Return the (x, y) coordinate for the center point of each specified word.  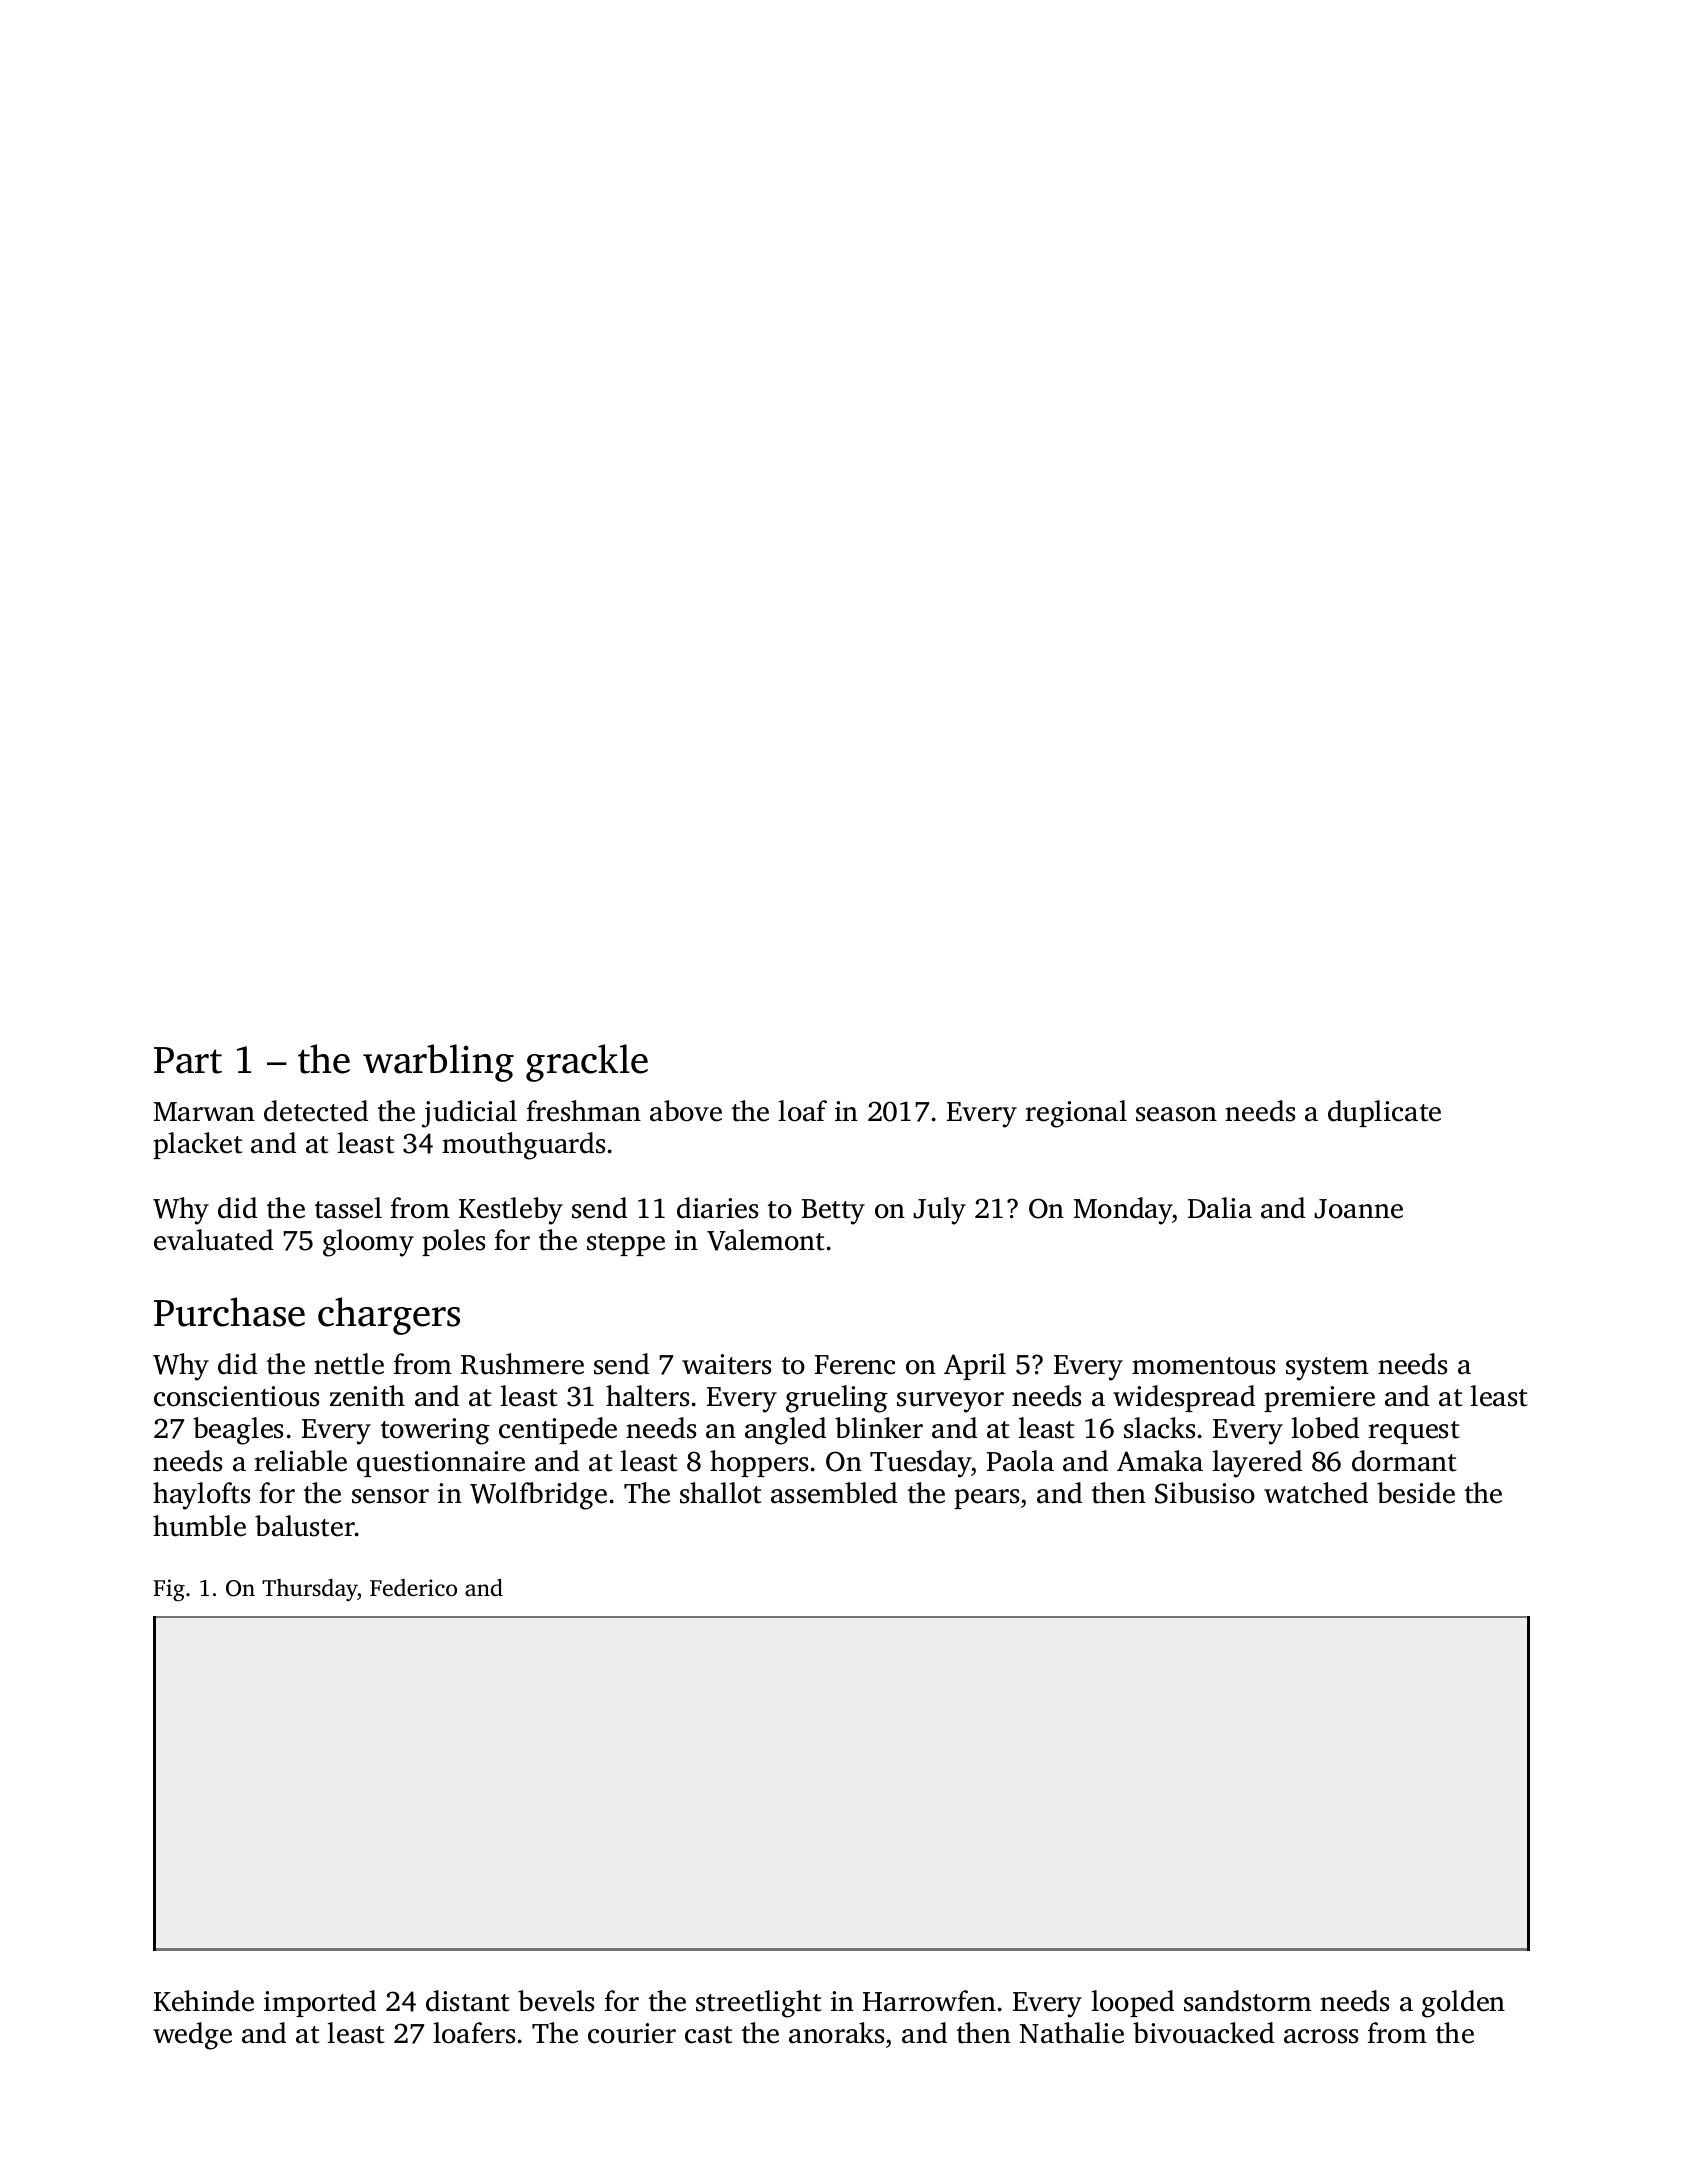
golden (1463, 2004)
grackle (587, 1063)
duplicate (1384, 1113)
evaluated (213, 1240)
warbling (438, 1063)
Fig (169, 1590)
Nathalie (1071, 2033)
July (939, 1211)
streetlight (758, 2004)
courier (632, 2033)
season (1176, 1114)
